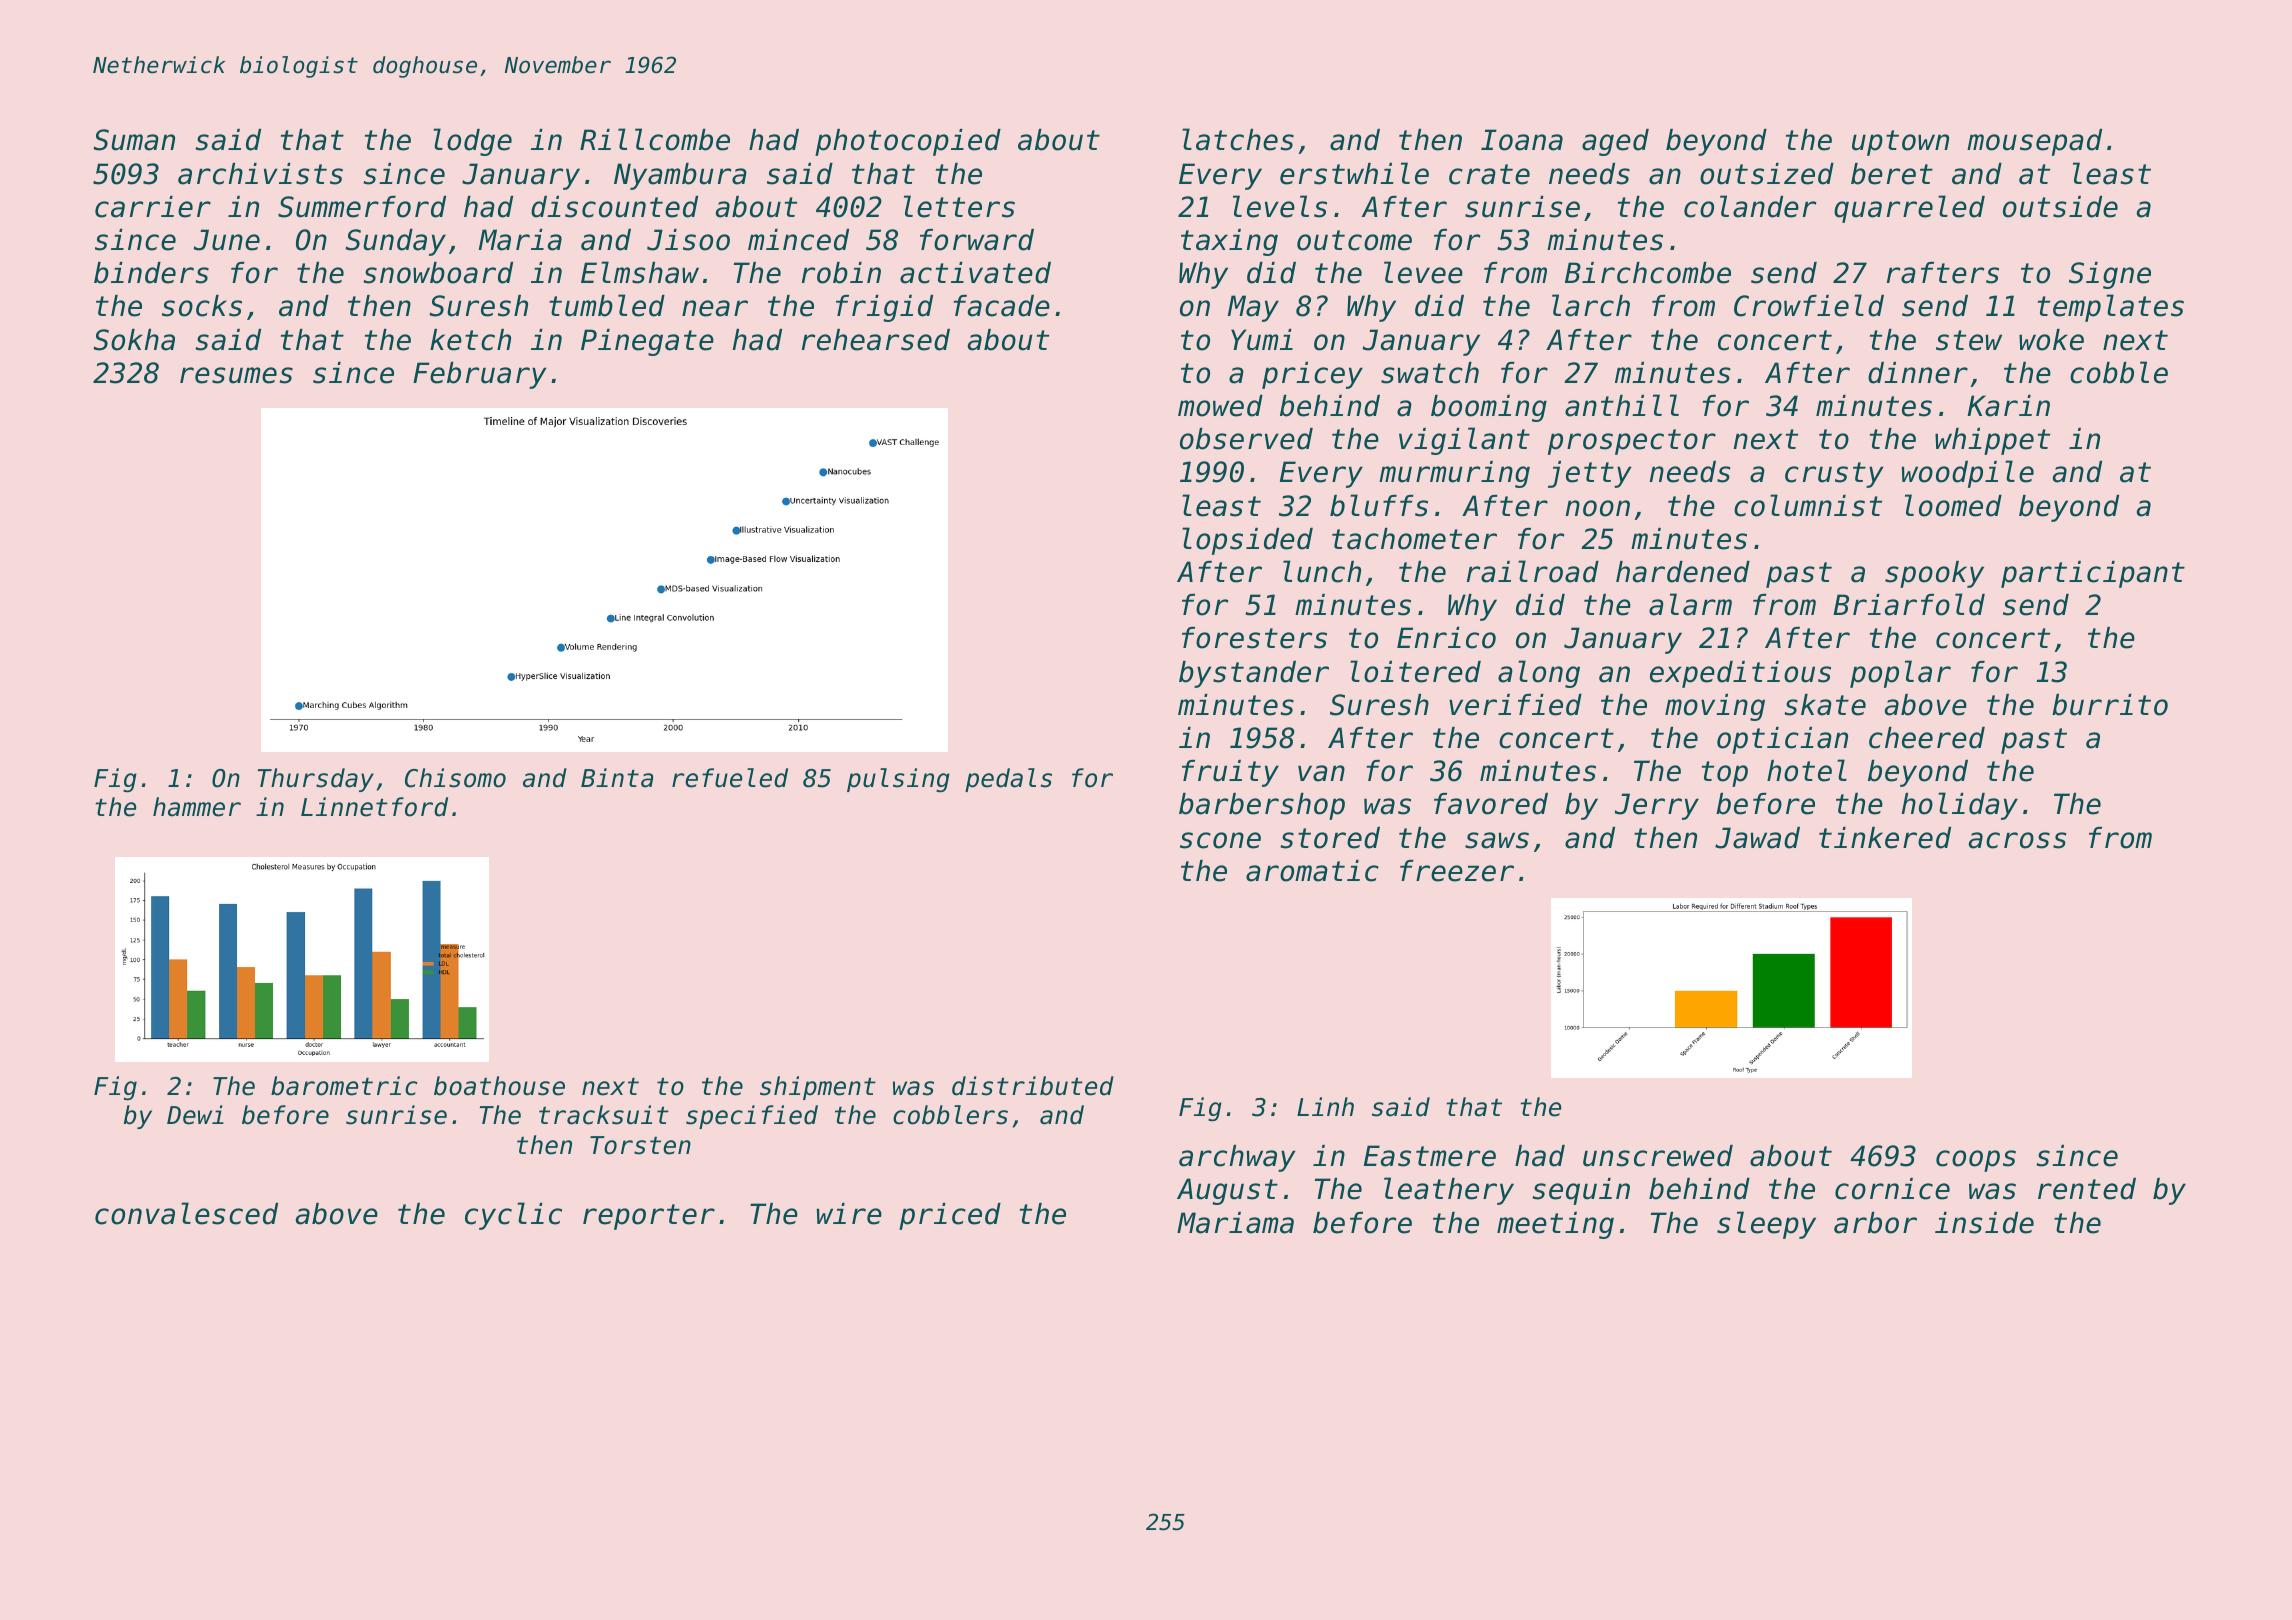 The image size is (2292, 1620). What do you see at coordinates (2110, 705) in the screenshot?
I see `burrito` at bounding box center [2110, 705].
